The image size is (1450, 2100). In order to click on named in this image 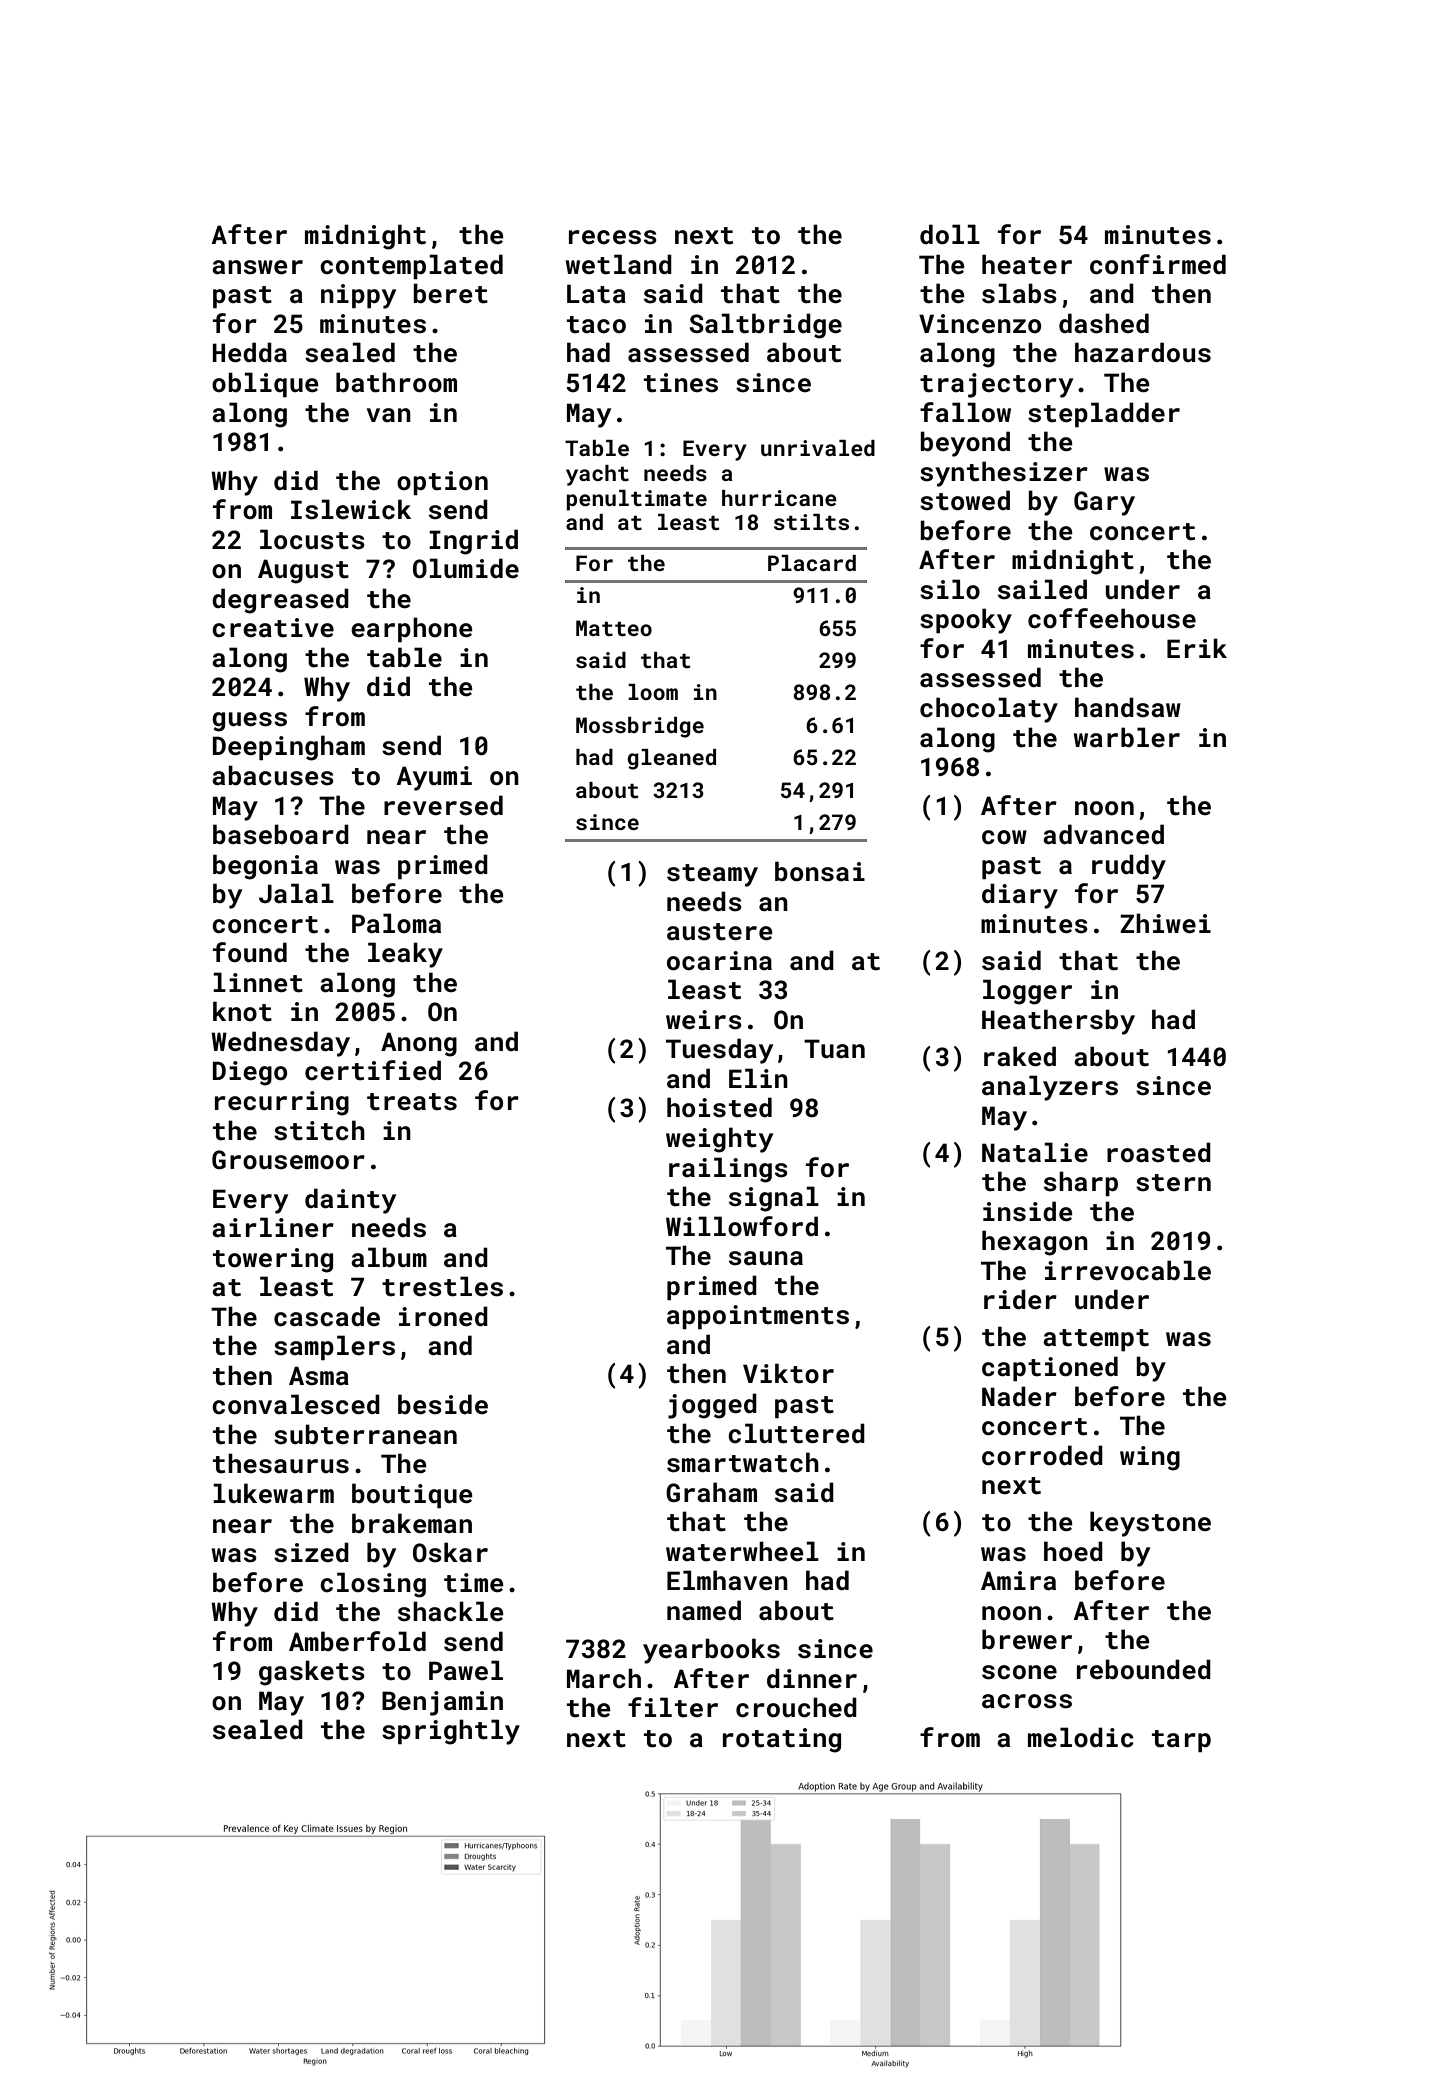, I will do `click(704, 1610)`.
